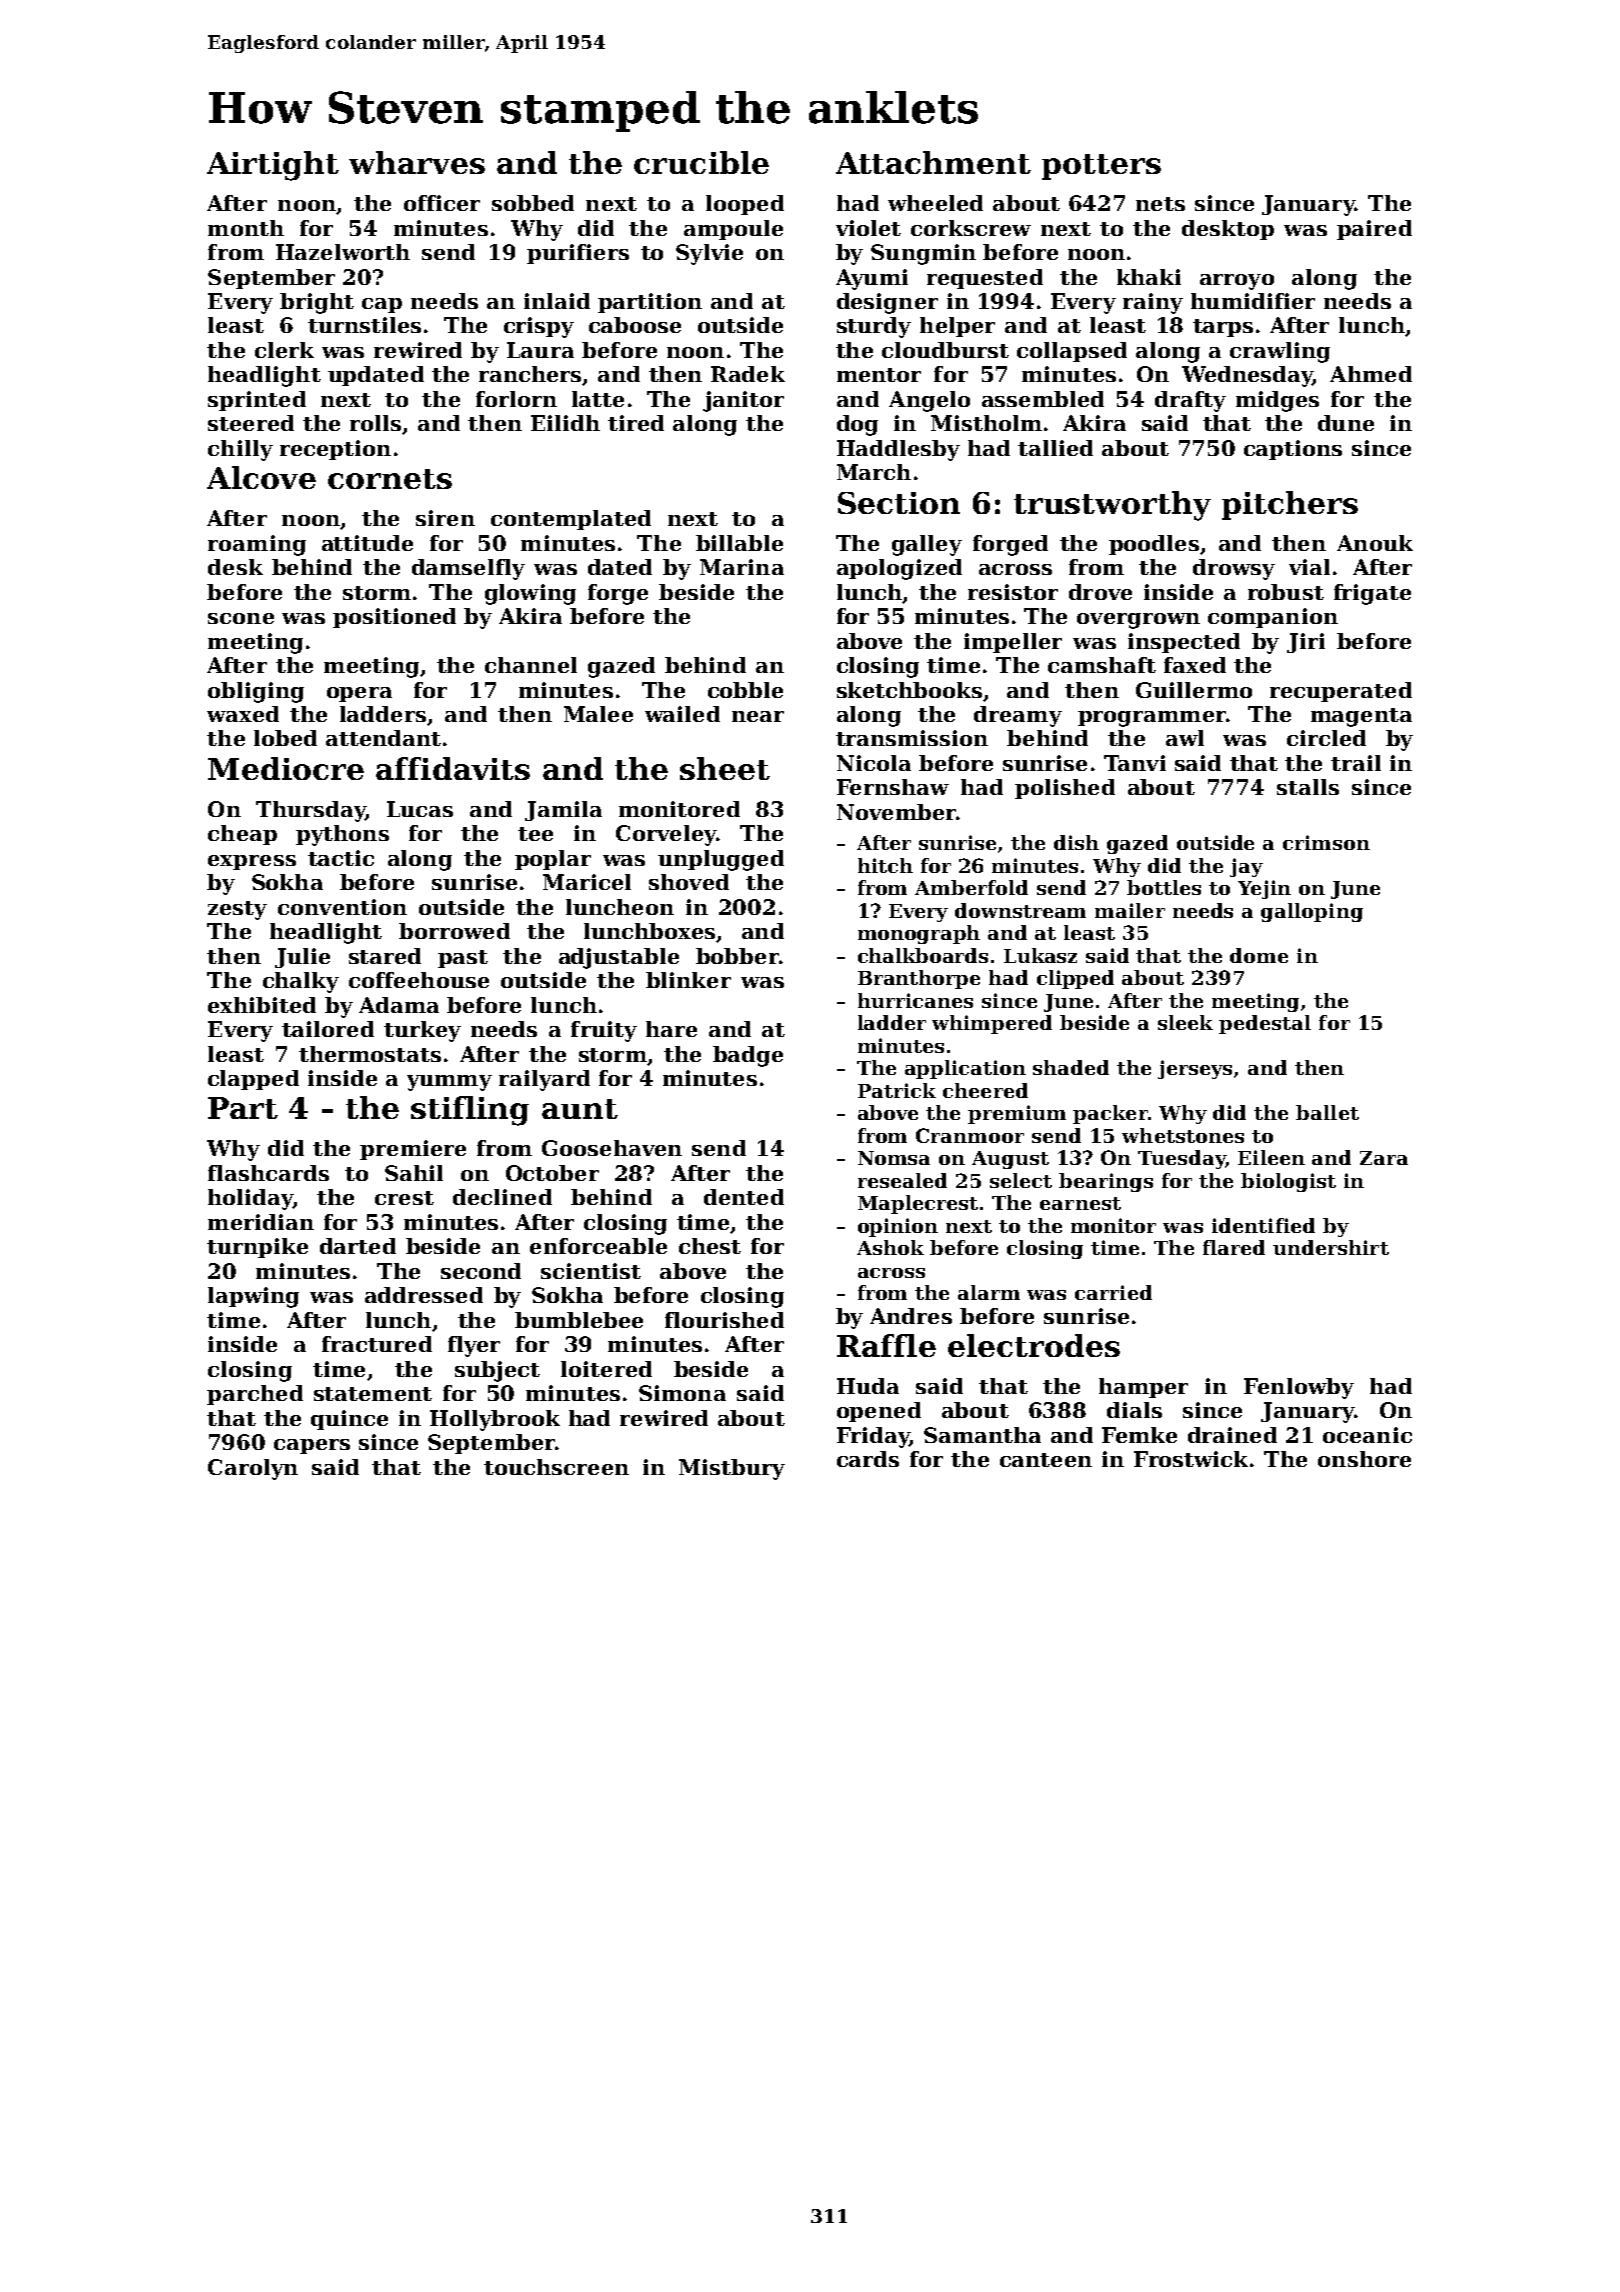  What do you see at coordinates (724, 1320) in the document?
I see `flourished` at bounding box center [724, 1320].
